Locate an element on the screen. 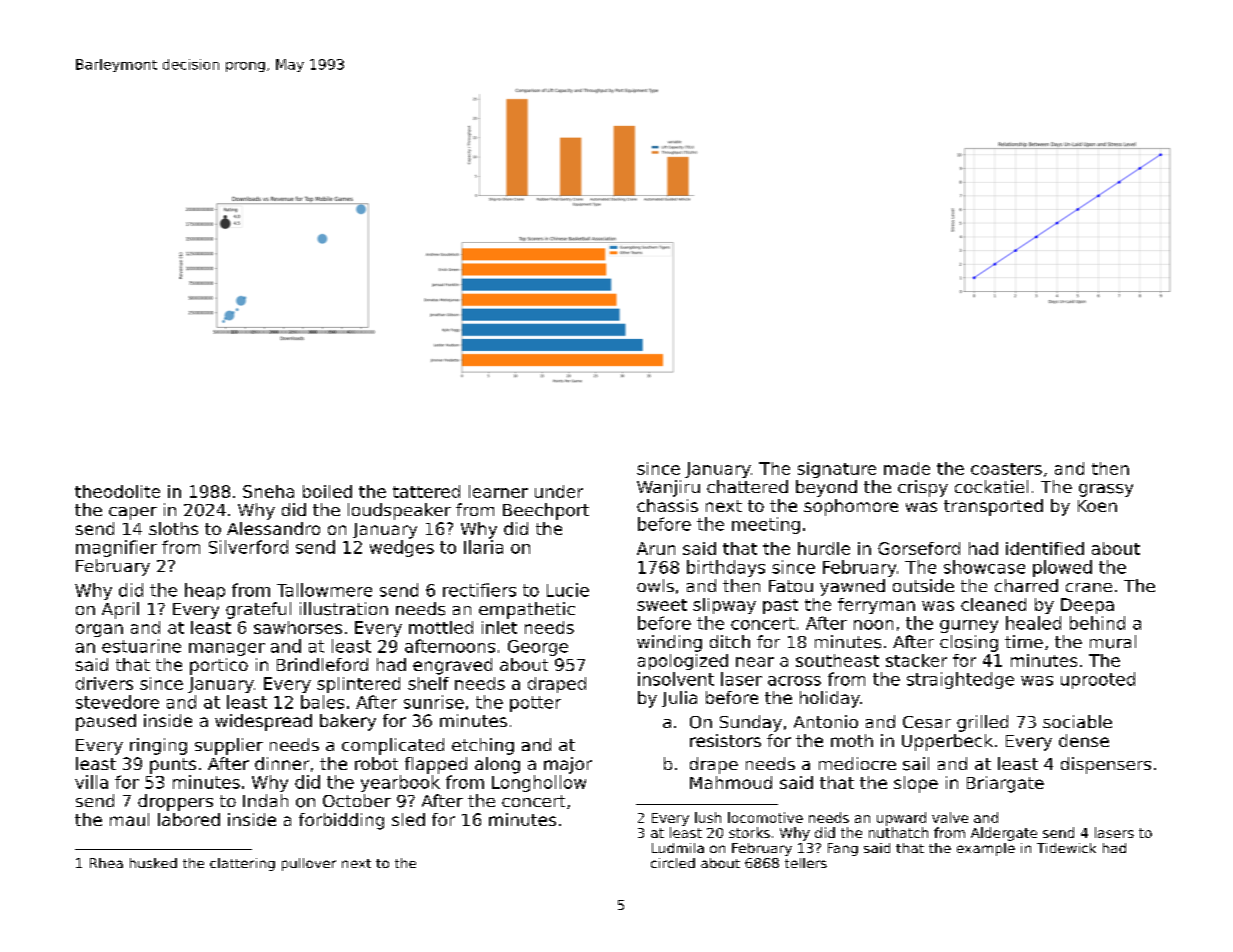  villa is located at coordinates (91, 782).
